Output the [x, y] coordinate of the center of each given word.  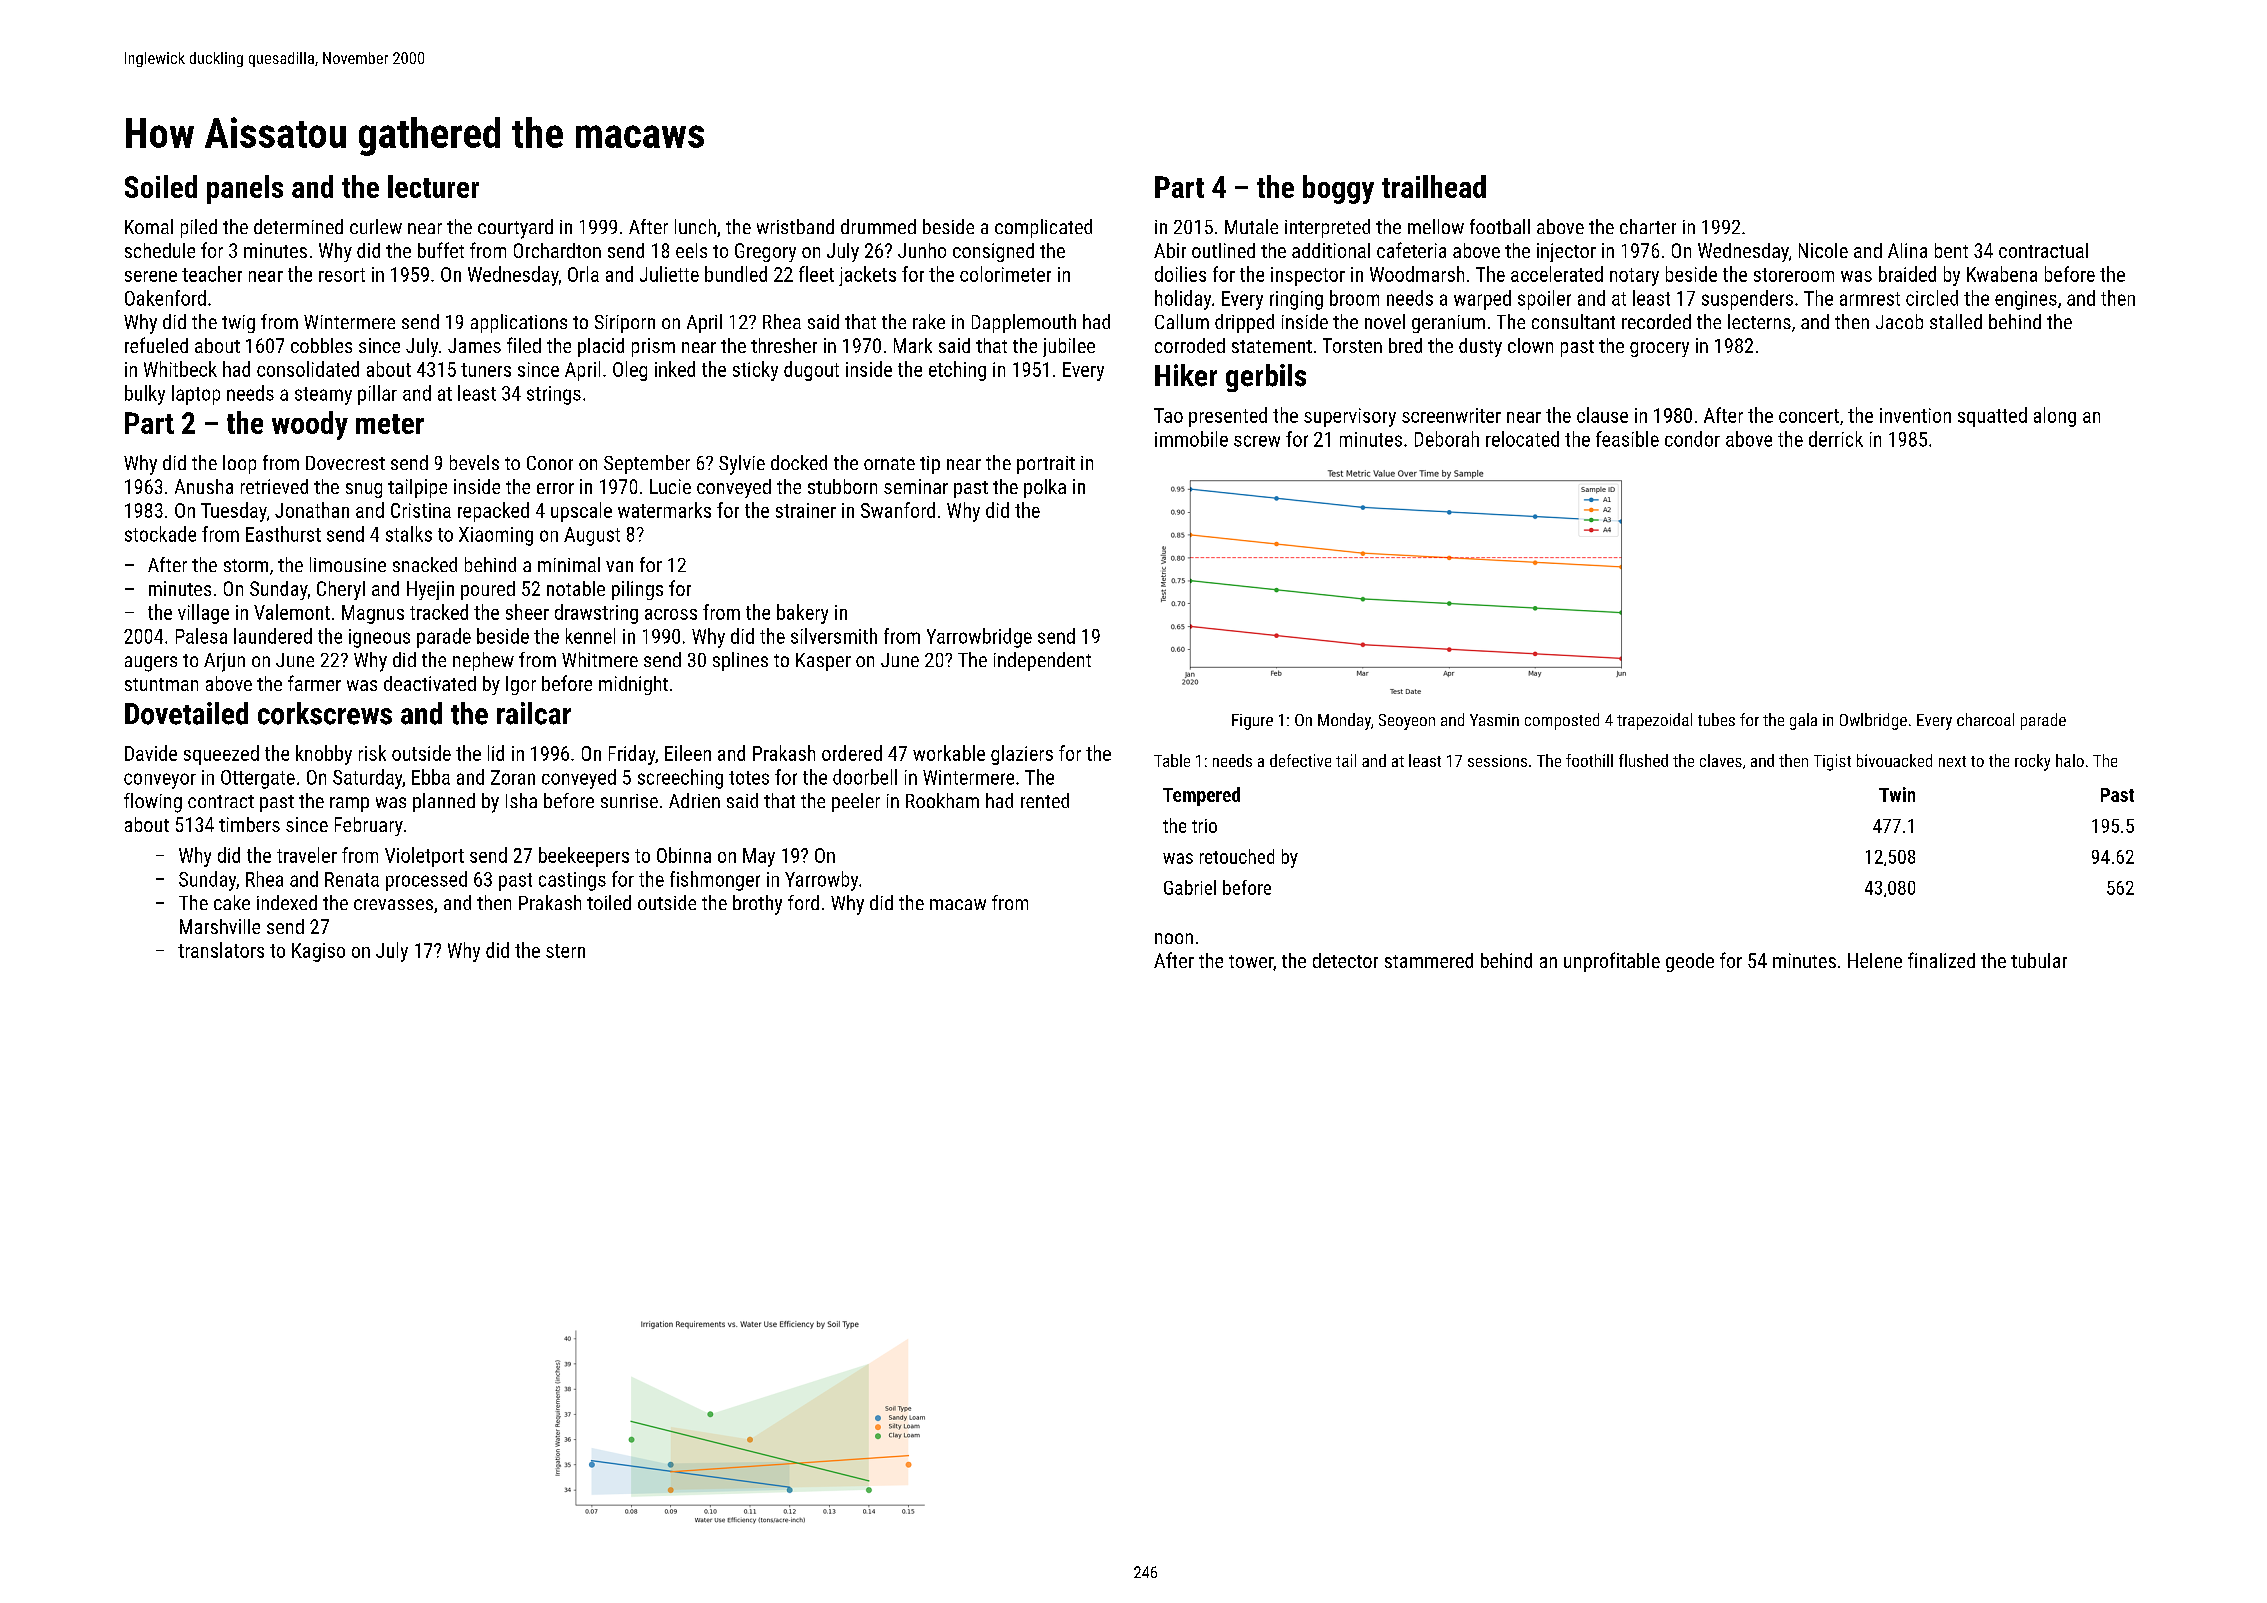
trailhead [1434, 186]
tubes [1716, 719]
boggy [1338, 189]
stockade [160, 534]
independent [1042, 661]
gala [1803, 721]
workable [949, 753]
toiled [609, 902]
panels [245, 189]
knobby [324, 755]
